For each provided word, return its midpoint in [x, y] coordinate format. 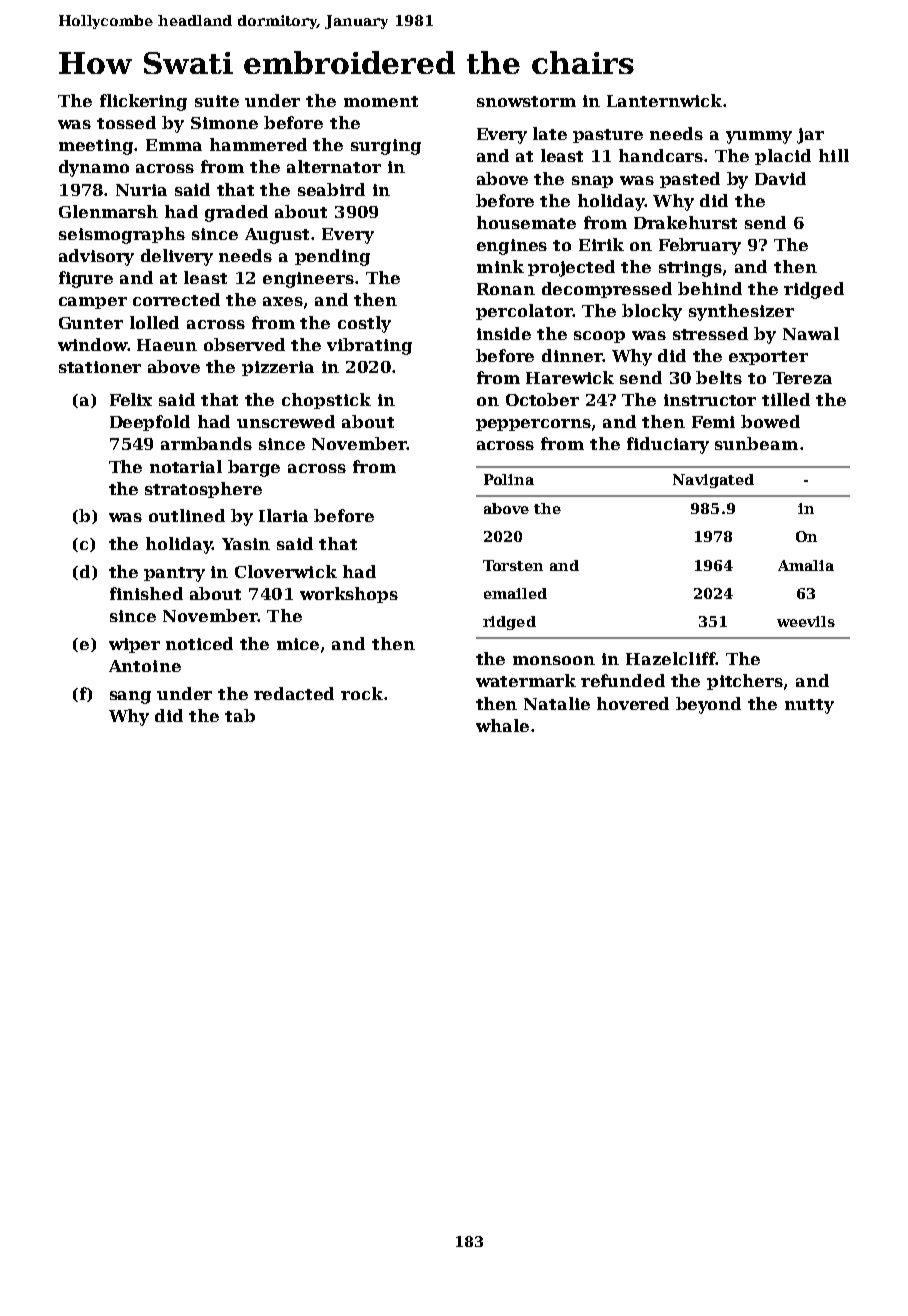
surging [386, 147]
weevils [806, 621]
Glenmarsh [108, 211]
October [542, 399]
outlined [187, 515]
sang [130, 697]
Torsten [513, 565]
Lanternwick [664, 100]
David [780, 178]
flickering [143, 102]
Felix [131, 399]
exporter [768, 358]
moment [381, 101]
